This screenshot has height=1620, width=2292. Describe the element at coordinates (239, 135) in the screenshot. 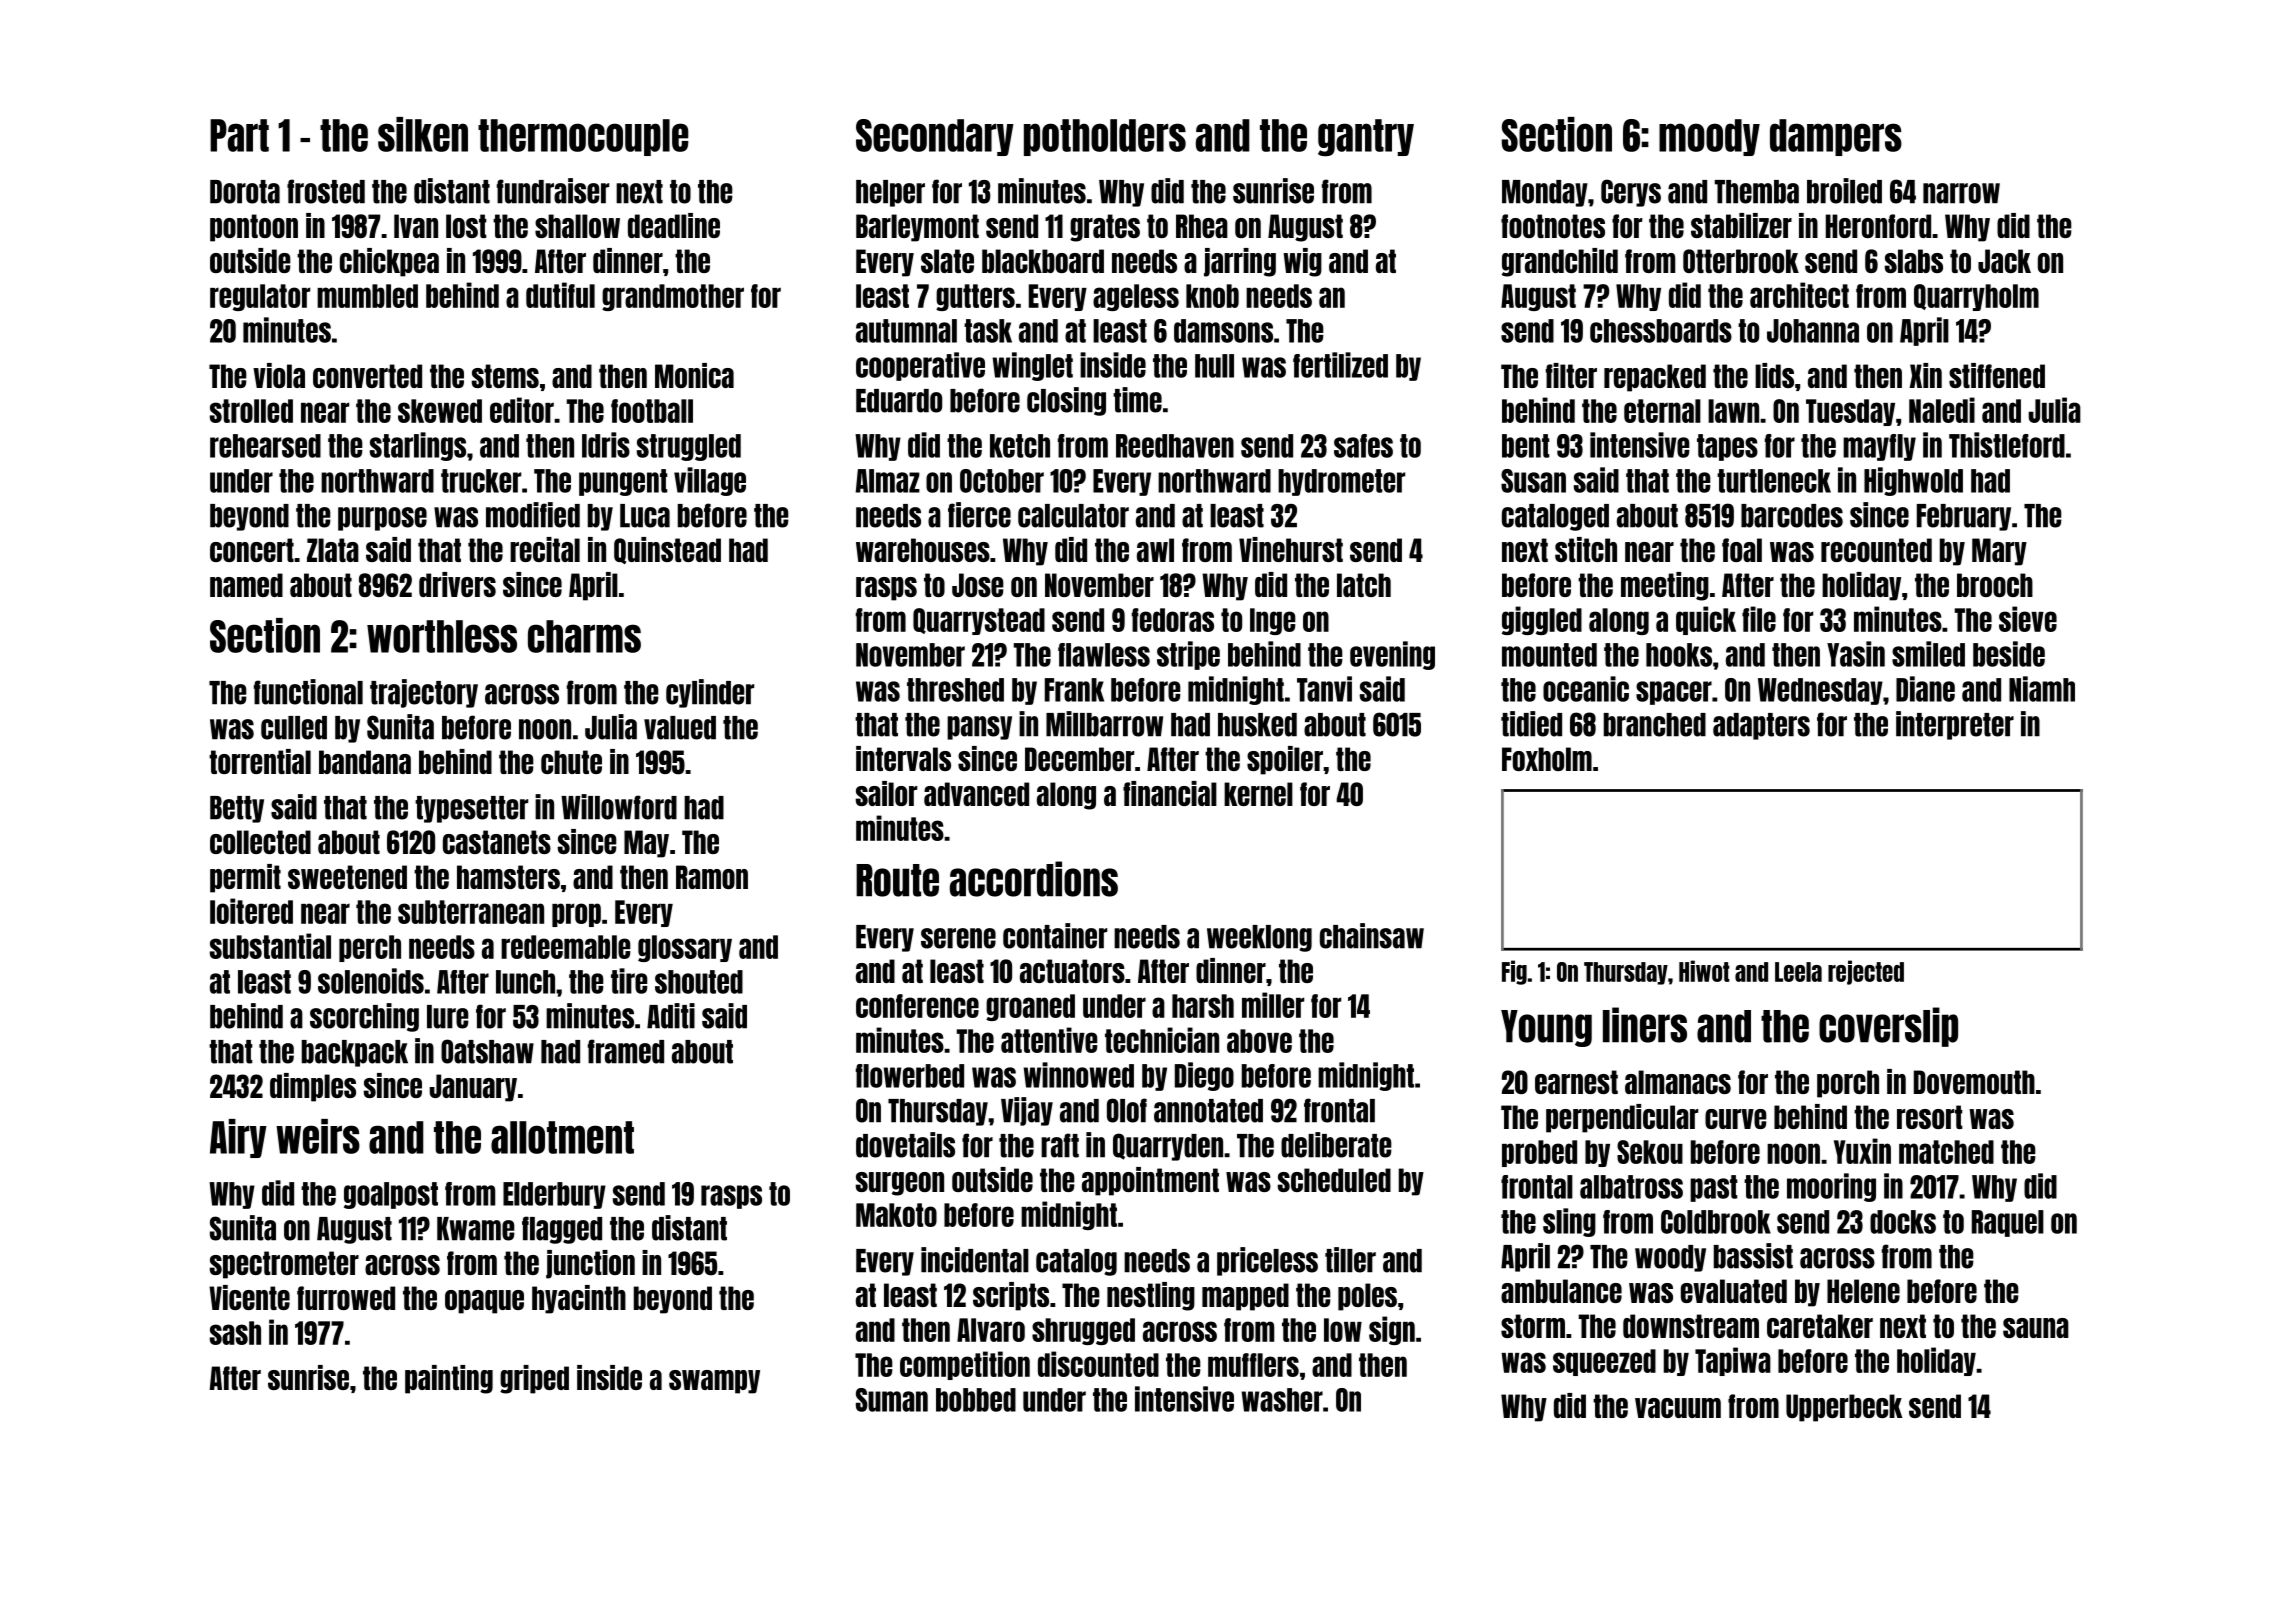

I see `Part` at that location.
